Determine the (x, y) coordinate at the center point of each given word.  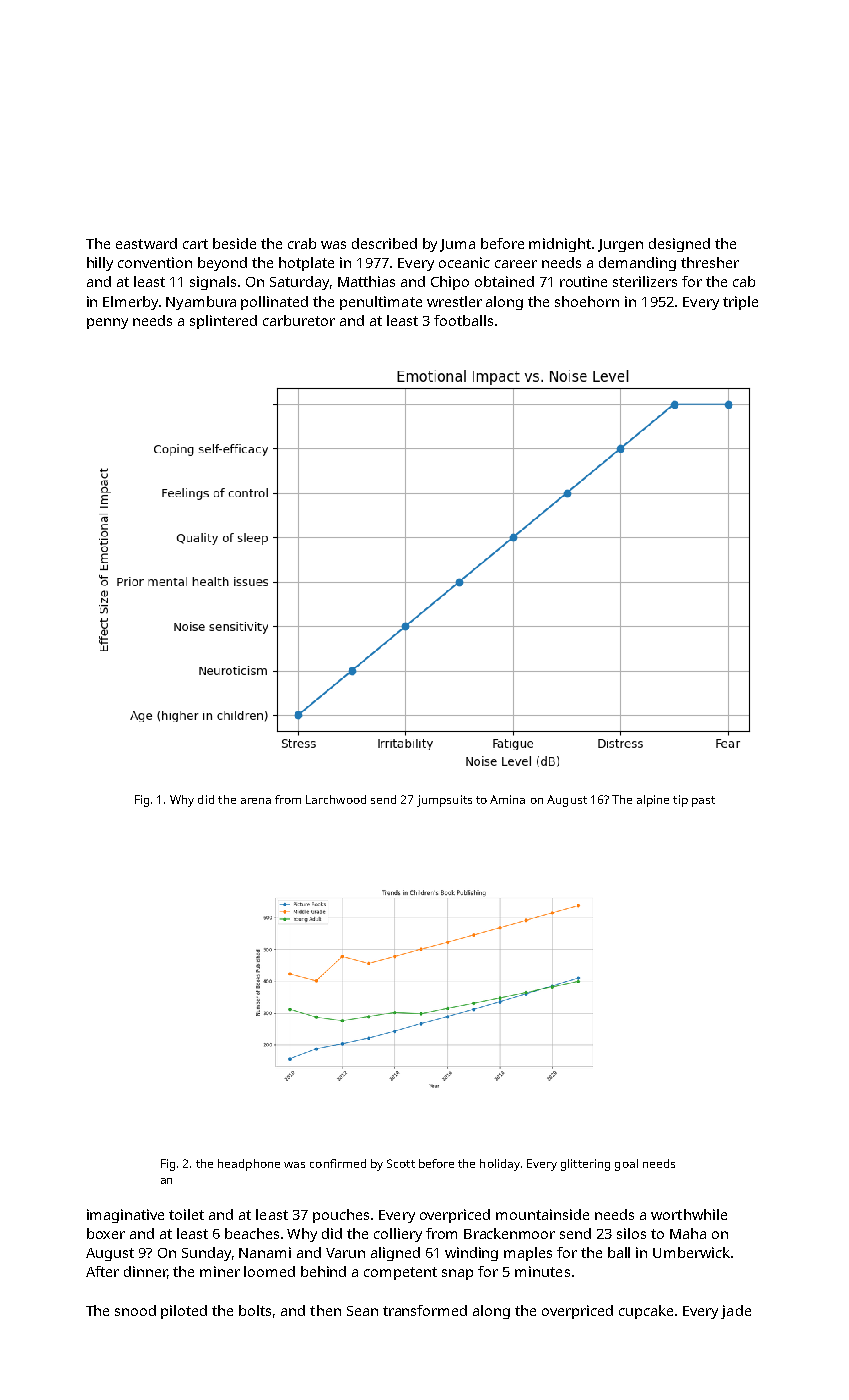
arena (256, 801)
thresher (710, 262)
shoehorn (587, 301)
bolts (255, 1310)
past (703, 801)
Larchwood (336, 799)
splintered (223, 322)
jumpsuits (444, 801)
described (384, 243)
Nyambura (201, 303)
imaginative (125, 1216)
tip (680, 801)
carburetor (299, 320)
